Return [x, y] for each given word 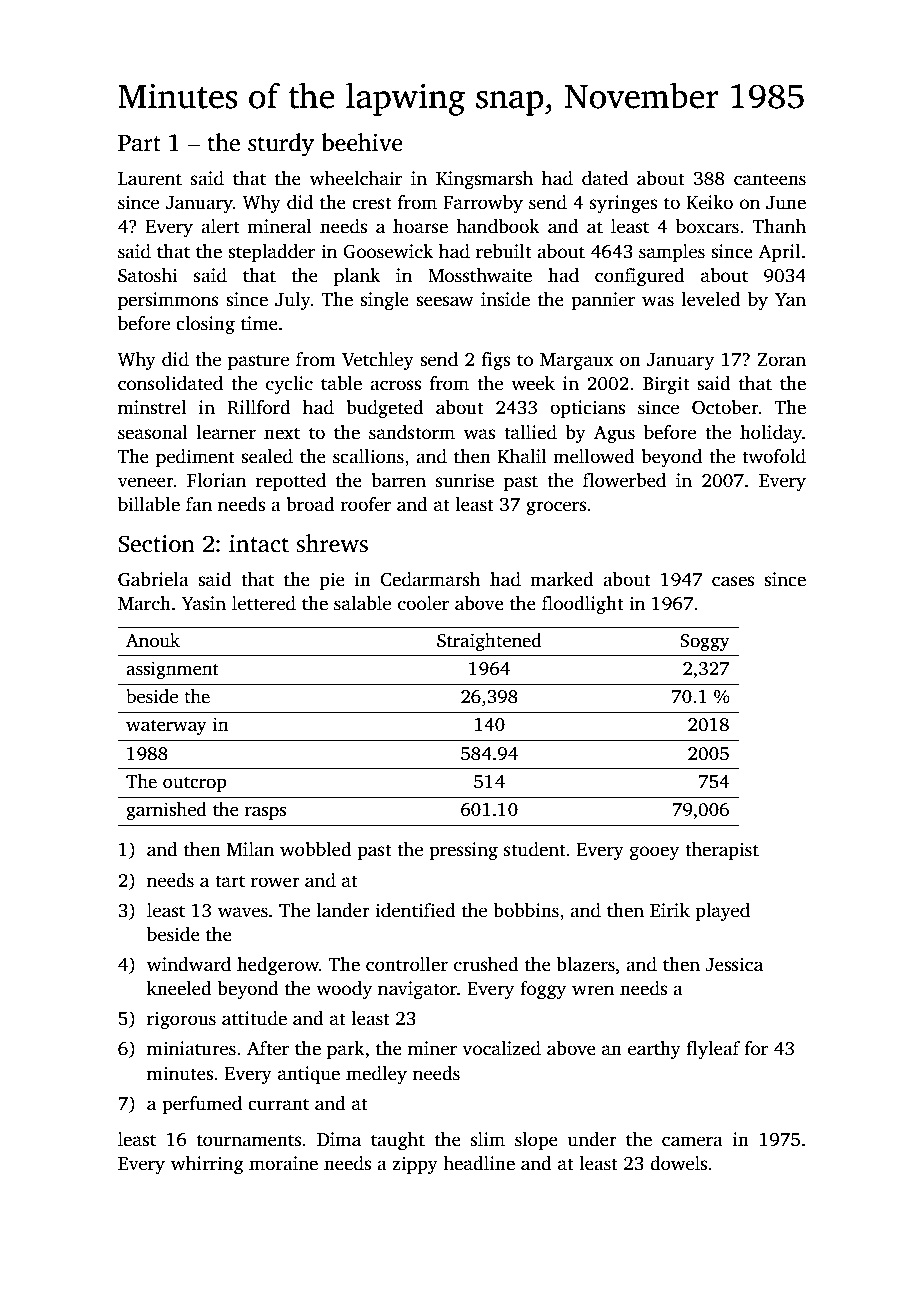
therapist [722, 851]
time [259, 323]
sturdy [281, 145]
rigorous [181, 1020]
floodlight [583, 605]
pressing [463, 851]
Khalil [522, 456]
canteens [770, 179]
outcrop [195, 784]
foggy [543, 990]
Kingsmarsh [484, 180]
